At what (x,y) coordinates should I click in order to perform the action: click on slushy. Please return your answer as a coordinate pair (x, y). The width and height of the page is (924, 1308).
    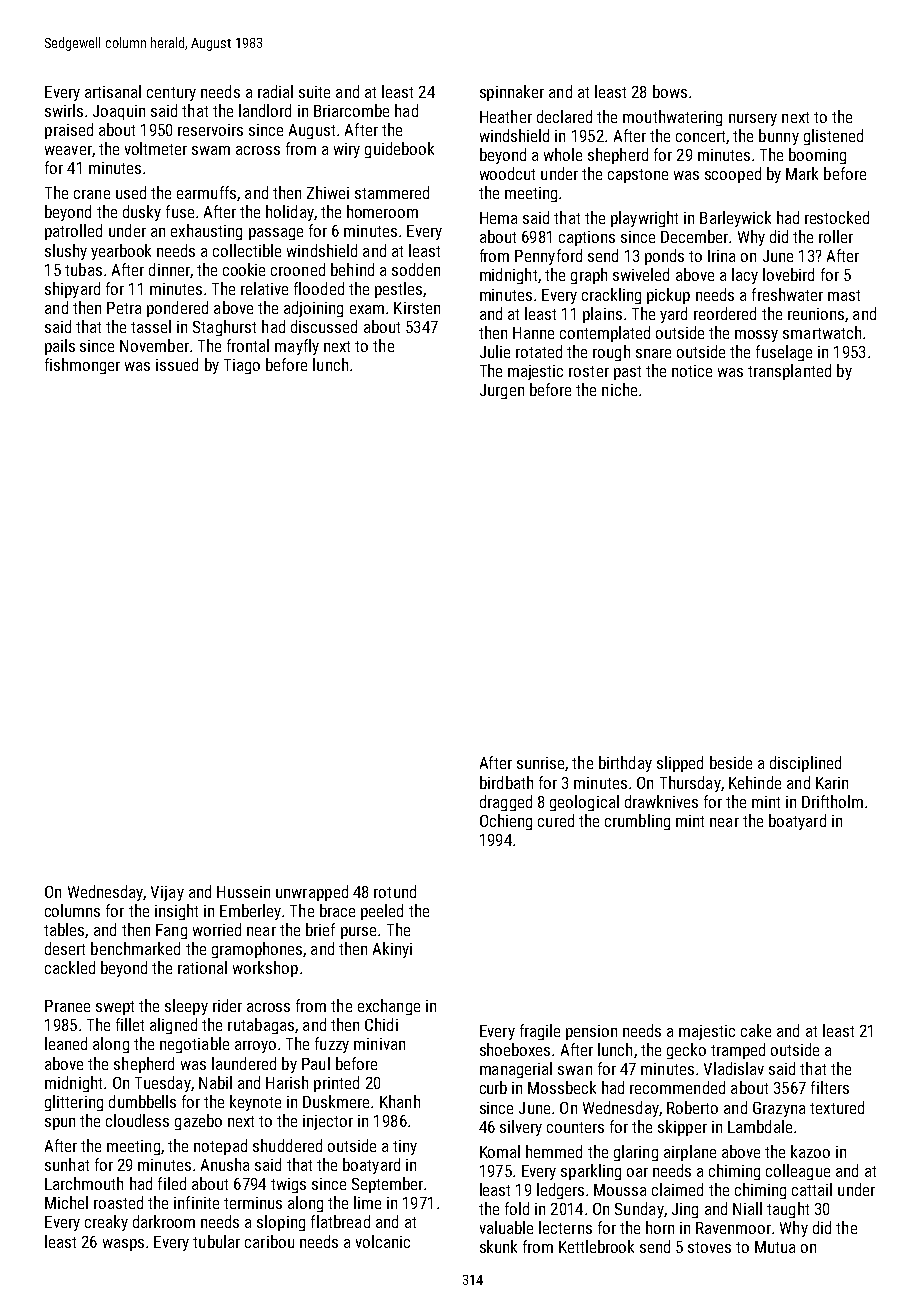
    Looking at the image, I should click on (66, 252).
